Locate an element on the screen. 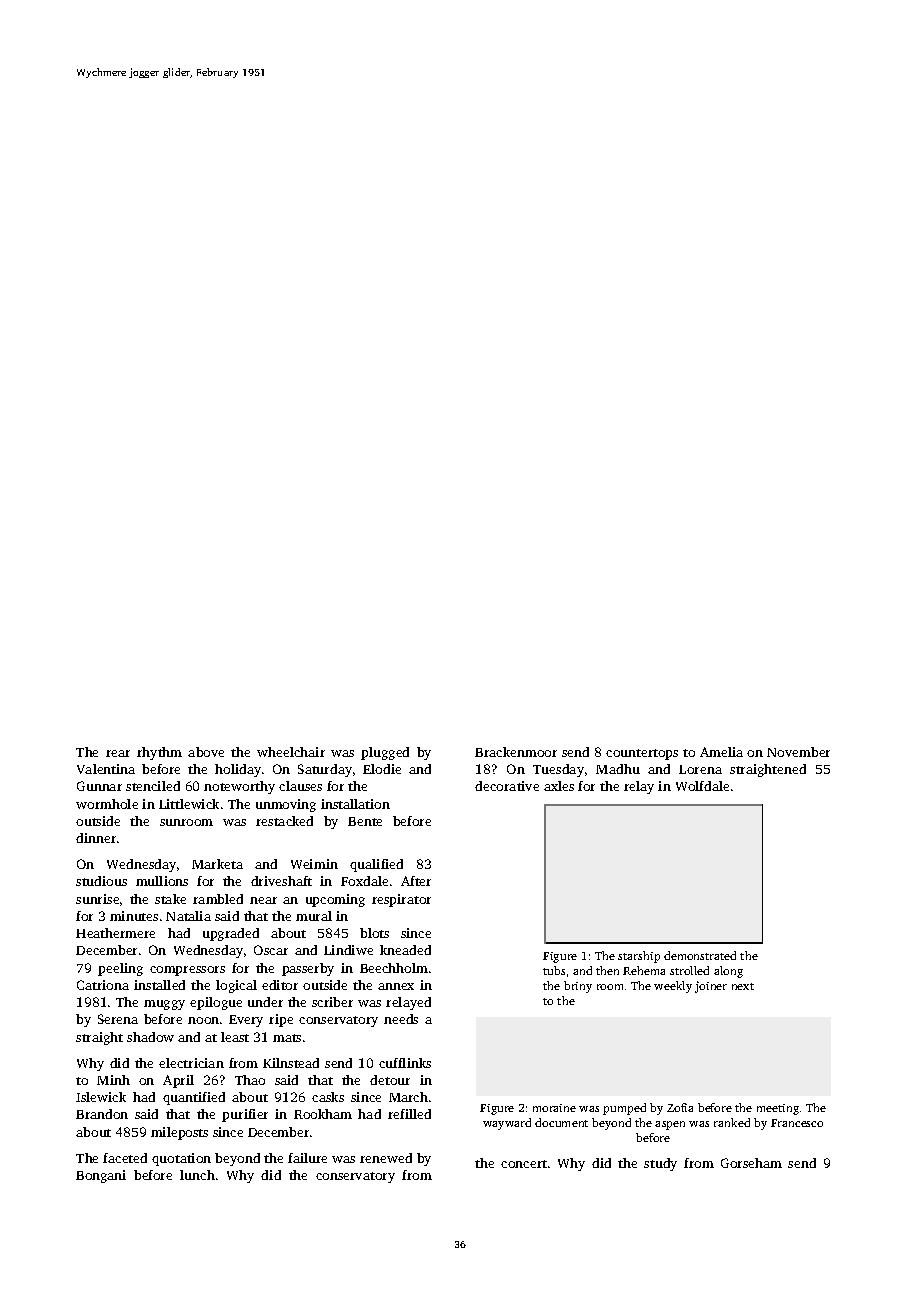 Image resolution: width=908 pixels, height=1316 pixels. above is located at coordinates (206, 752).
